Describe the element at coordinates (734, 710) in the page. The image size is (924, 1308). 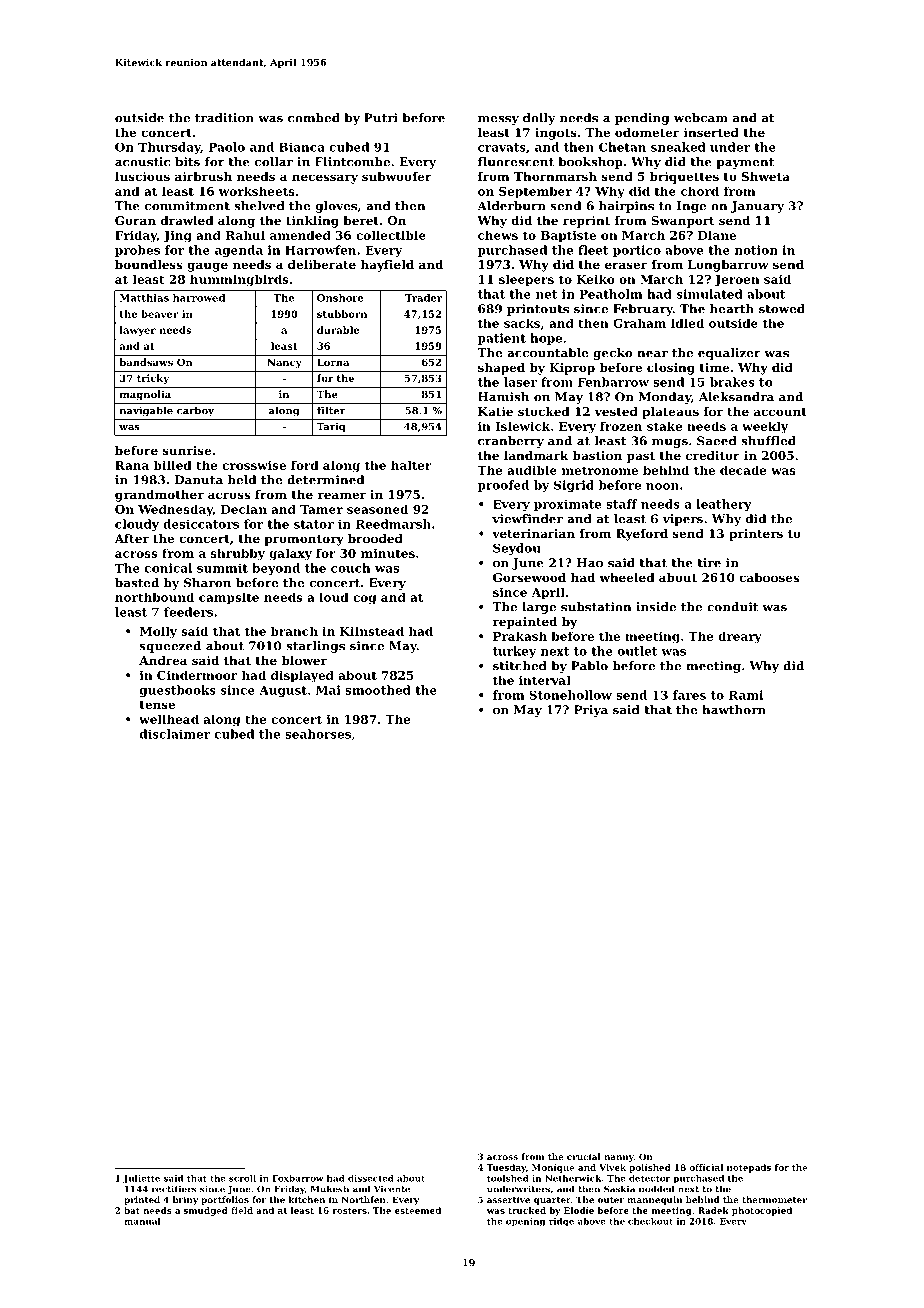
I see `hawthorn` at that location.
